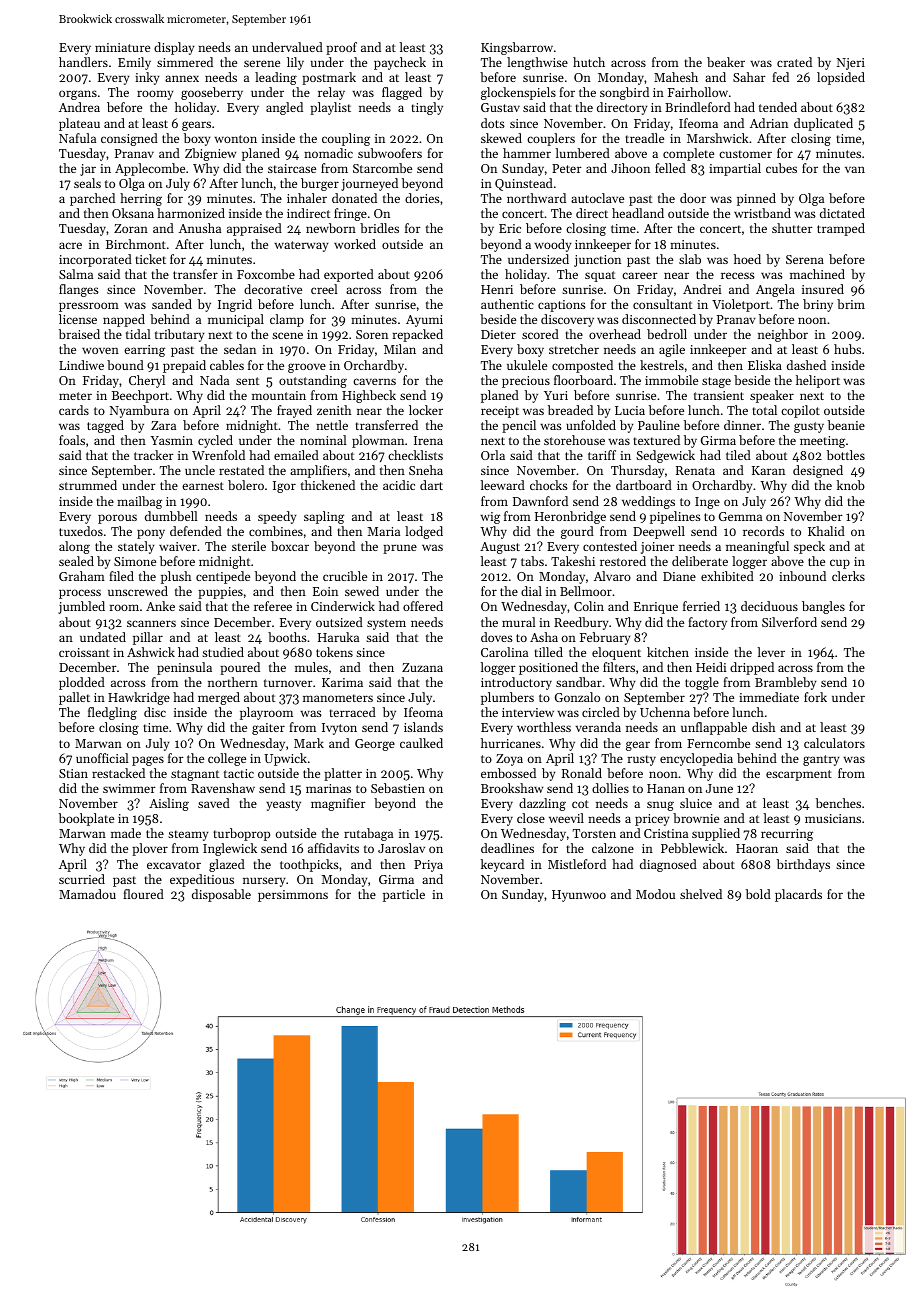 The image size is (924, 1308). What do you see at coordinates (341, 48) in the page?
I see `proof` at bounding box center [341, 48].
